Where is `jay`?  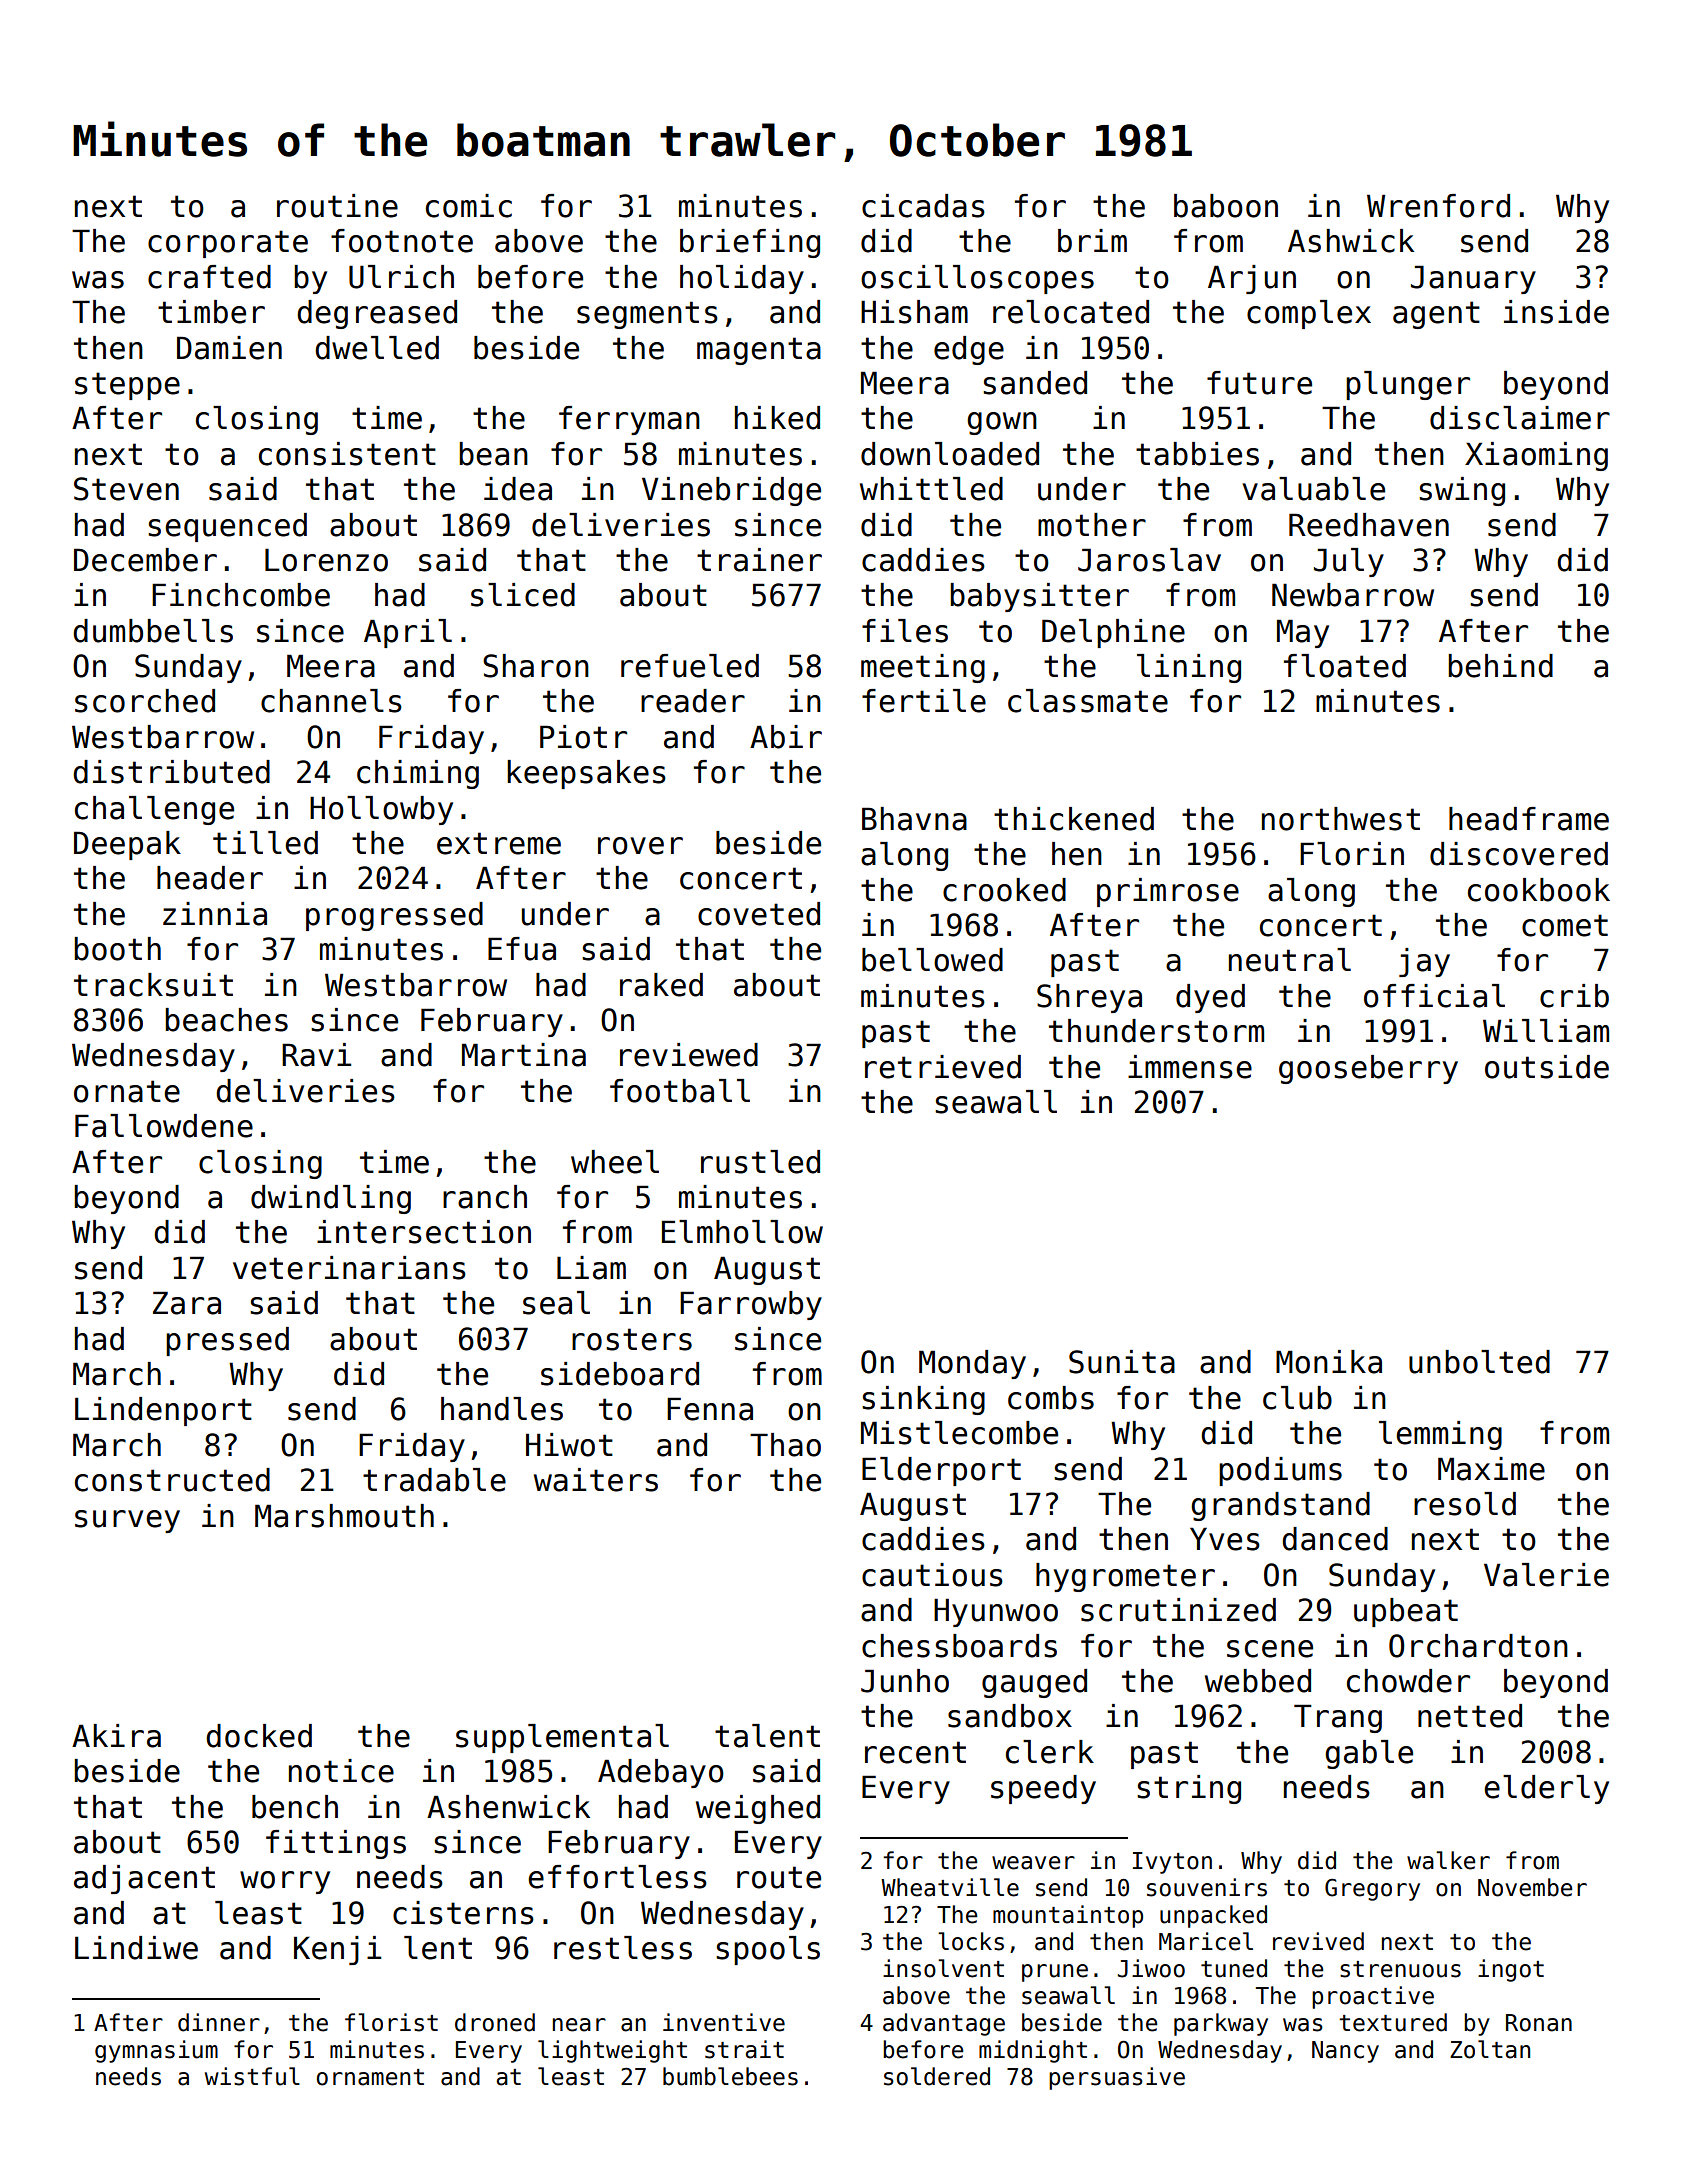
jay is located at coordinates (1424, 962).
